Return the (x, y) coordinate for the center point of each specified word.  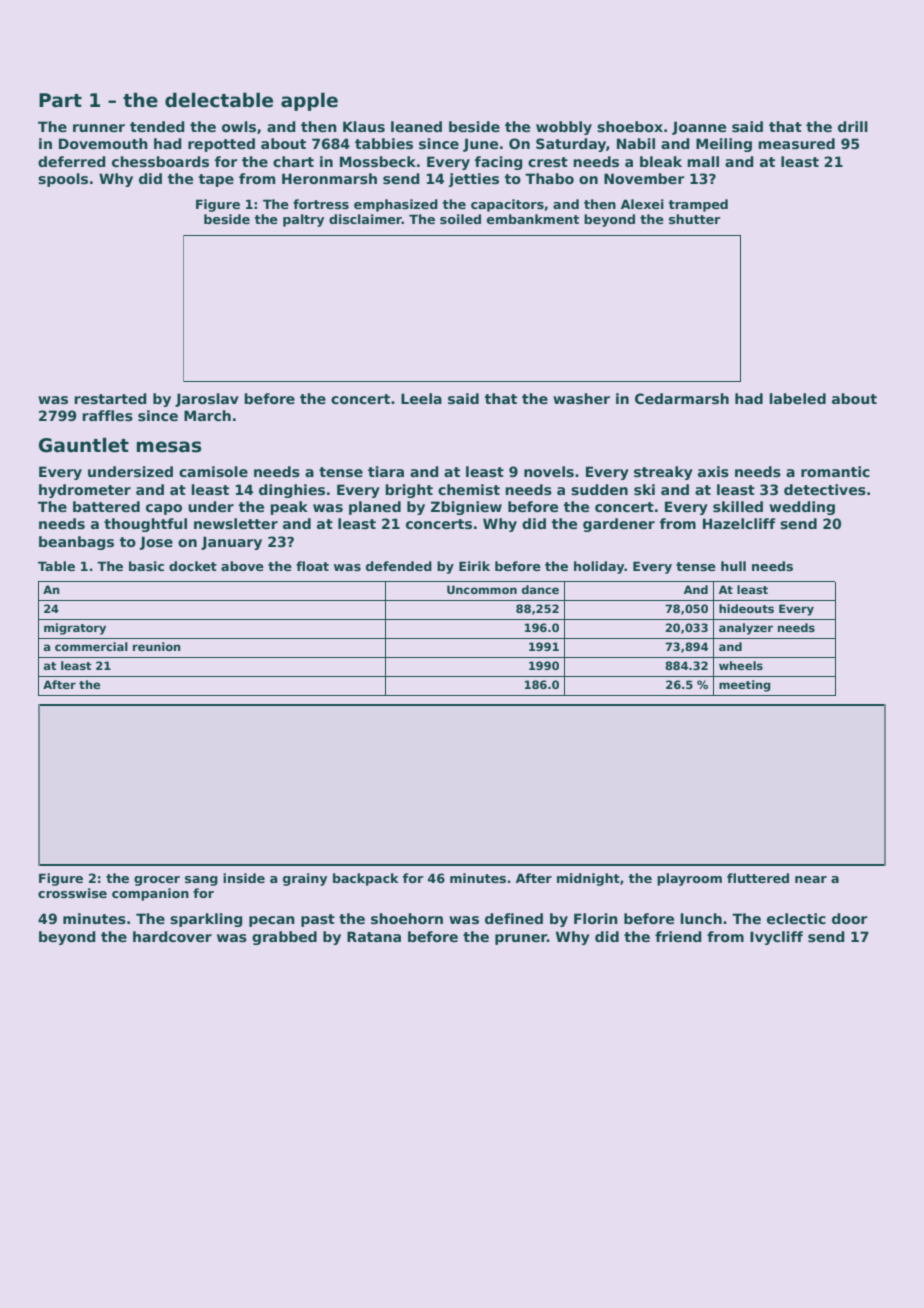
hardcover (172, 936)
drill (853, 126)
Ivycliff (776, 938)
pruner (521, 939)
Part (60, 100)
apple (309, 101)
